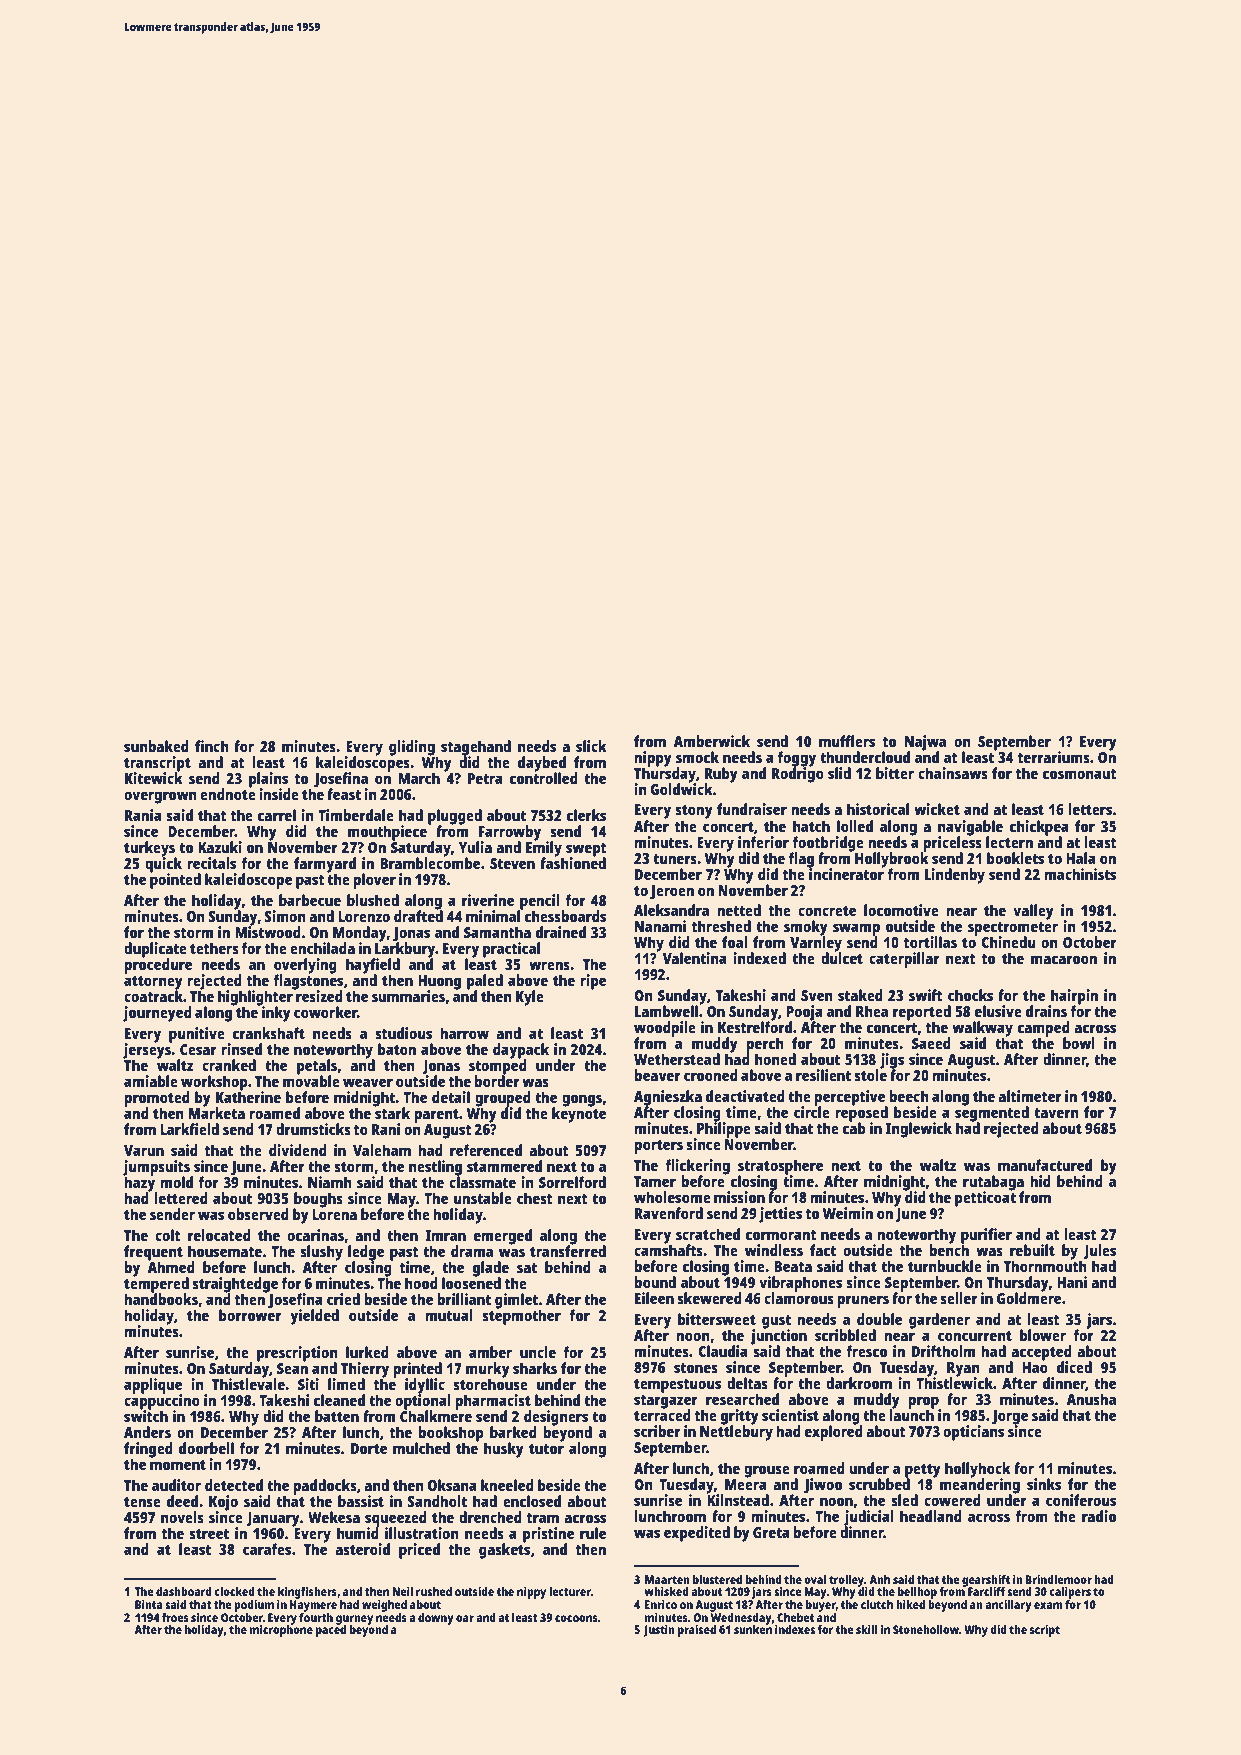 The width and height of the page is (1241, 1755). Describe the element at coordinates (937, 809) in the page. I see `wicket` at that location.
